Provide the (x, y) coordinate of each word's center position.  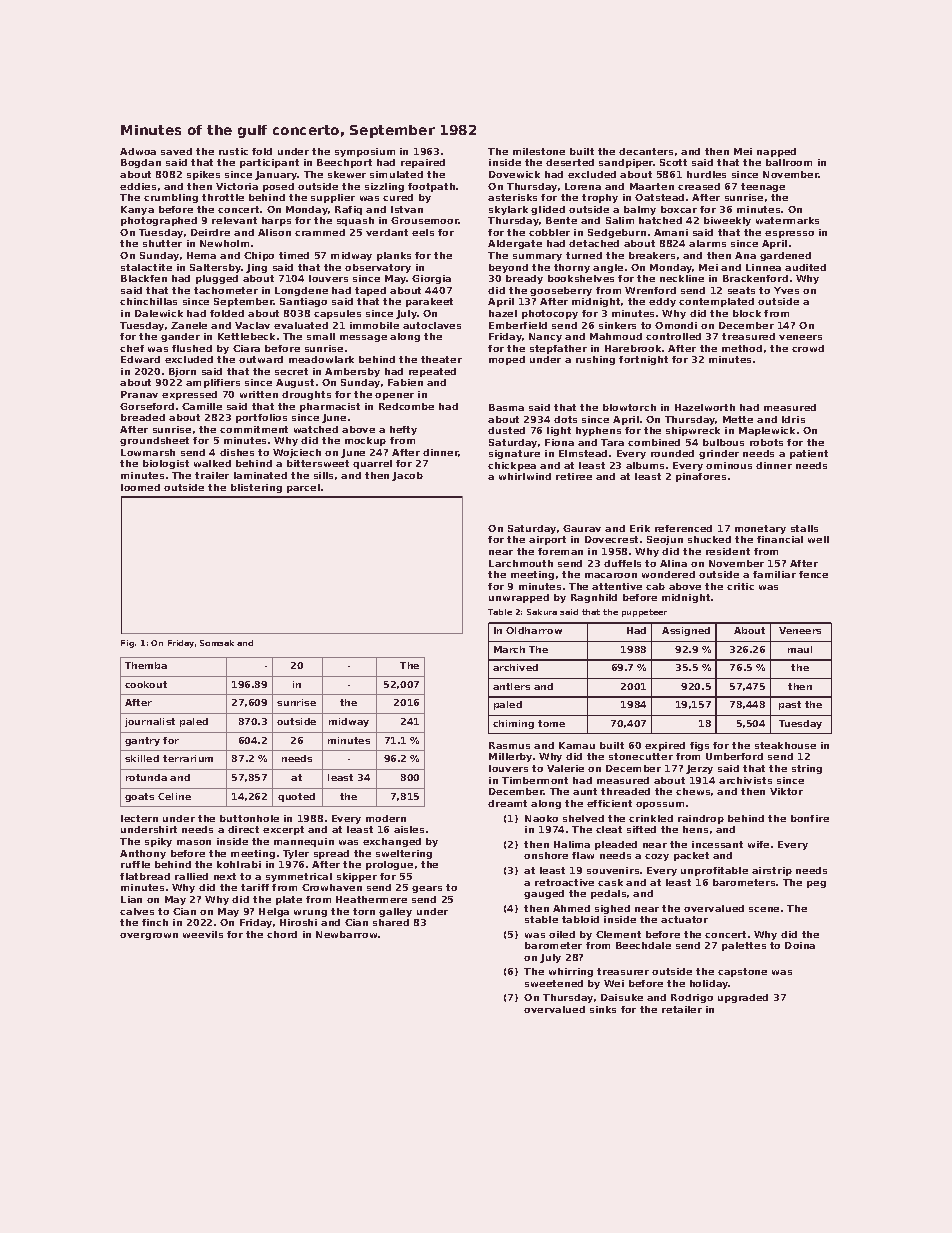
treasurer (623, 971)
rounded (672, 453)
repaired (423, 163)
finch (155, 922)
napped (776, 152)
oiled (562, 934)
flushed (192, 348)
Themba (146, 665)
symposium (365, 152)
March (509, 649)
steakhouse (785, 745)
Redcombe (406, 406)
